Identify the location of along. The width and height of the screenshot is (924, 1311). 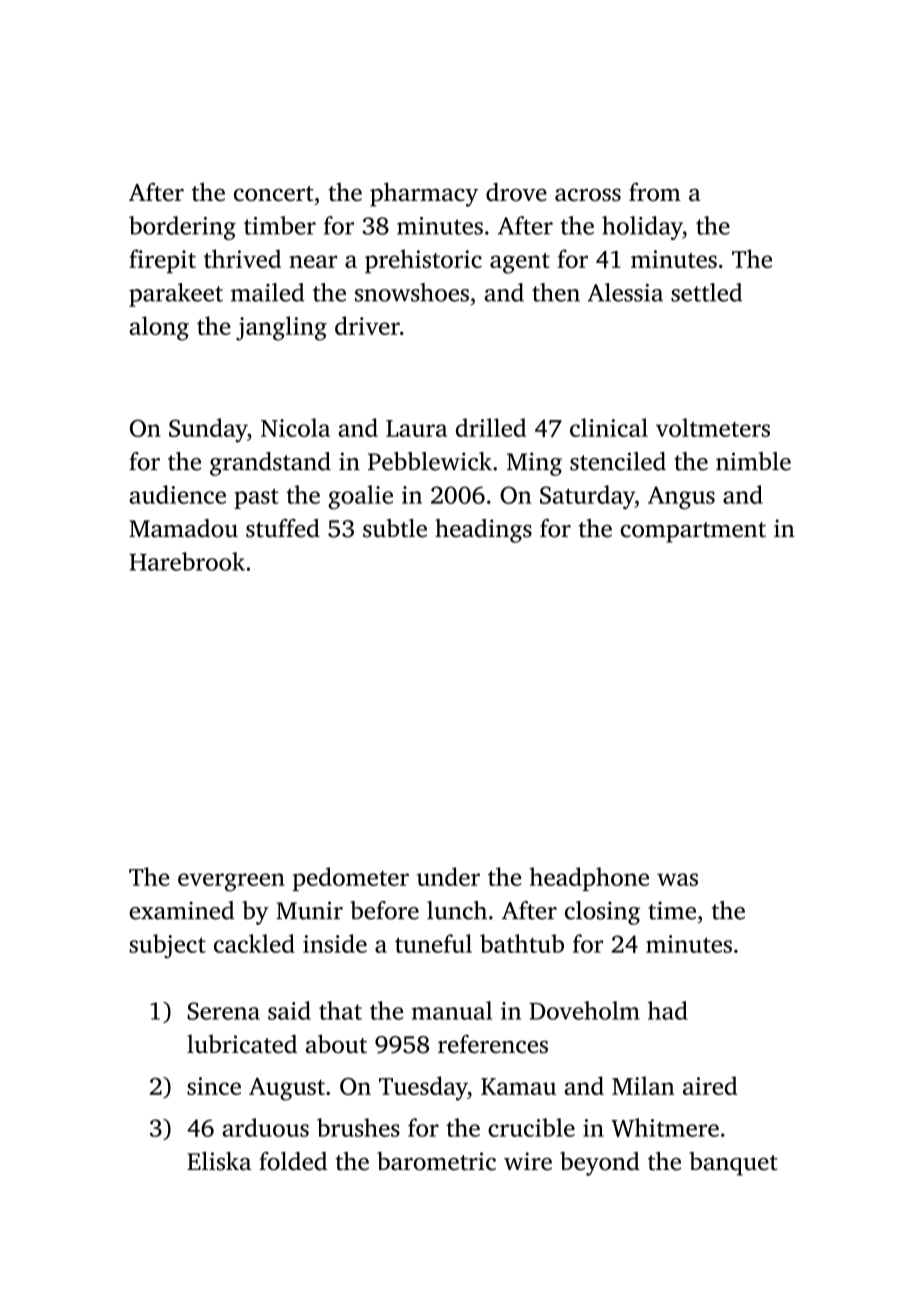
(159, 328).
